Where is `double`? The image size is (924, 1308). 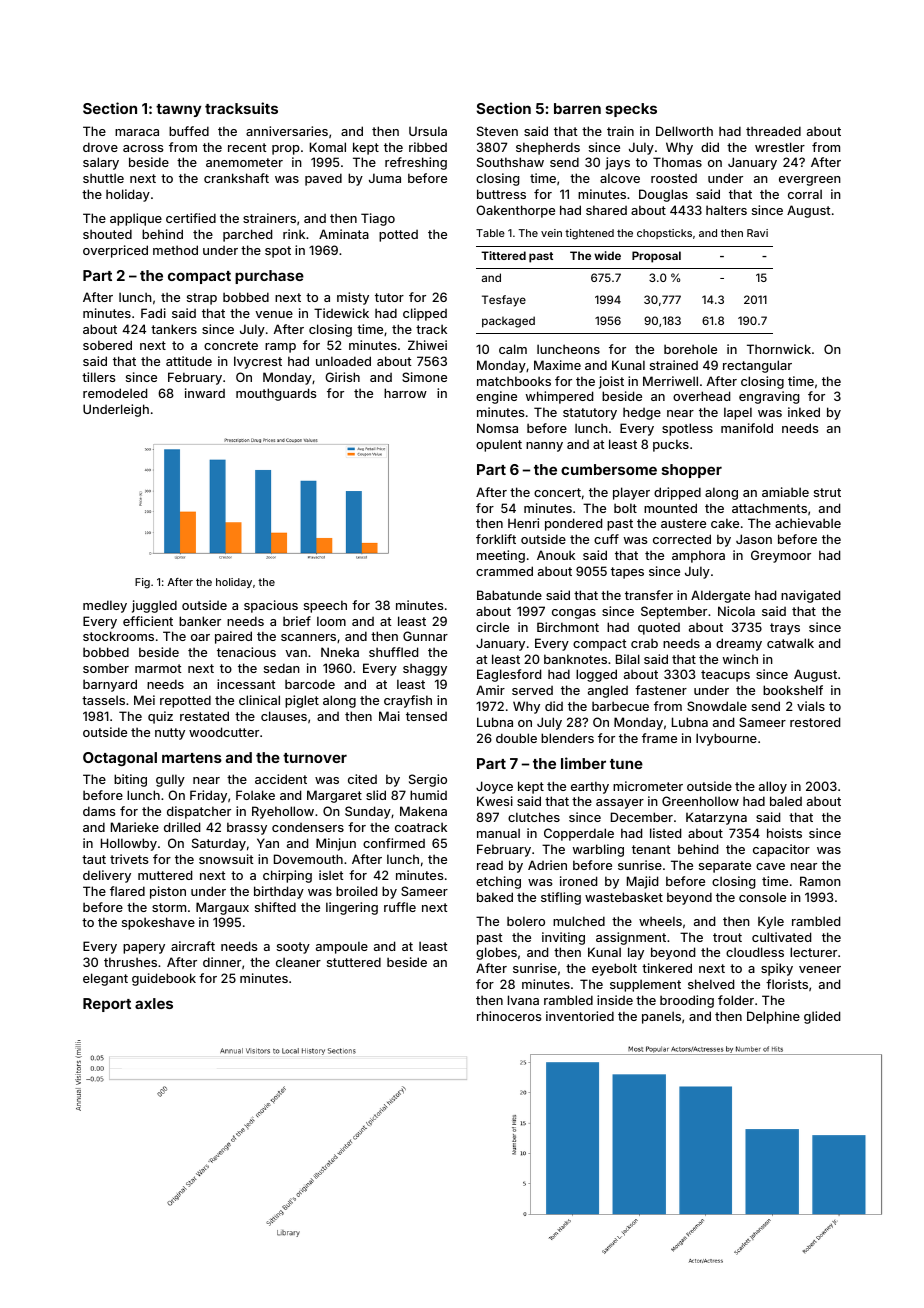 double is located at coordinates (516, 738).
